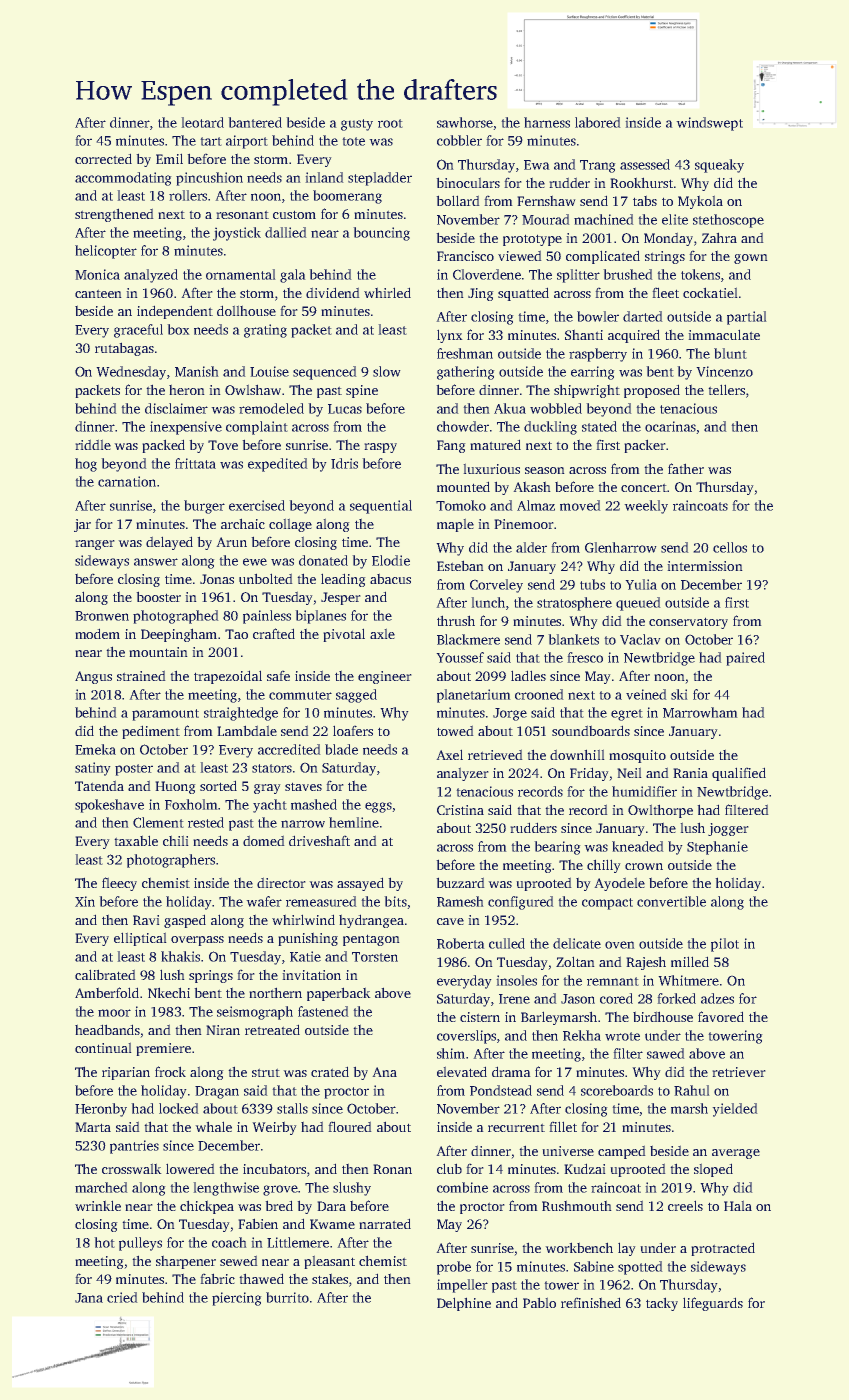  I want to click on carnation, so click(127, 481).
